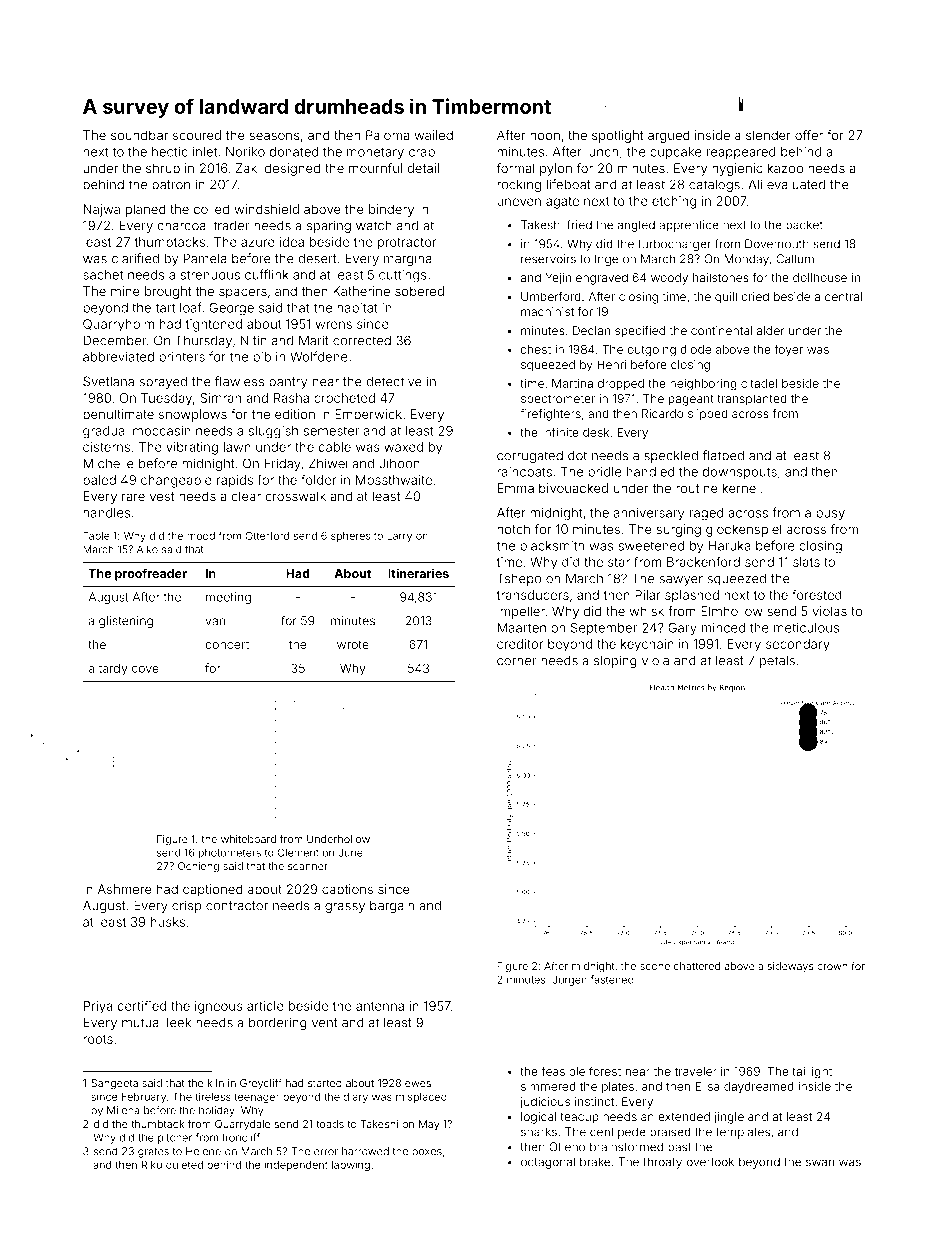  Describe the element at coordinates (809, 135) in the screenshot. I see `offer` at that location.
